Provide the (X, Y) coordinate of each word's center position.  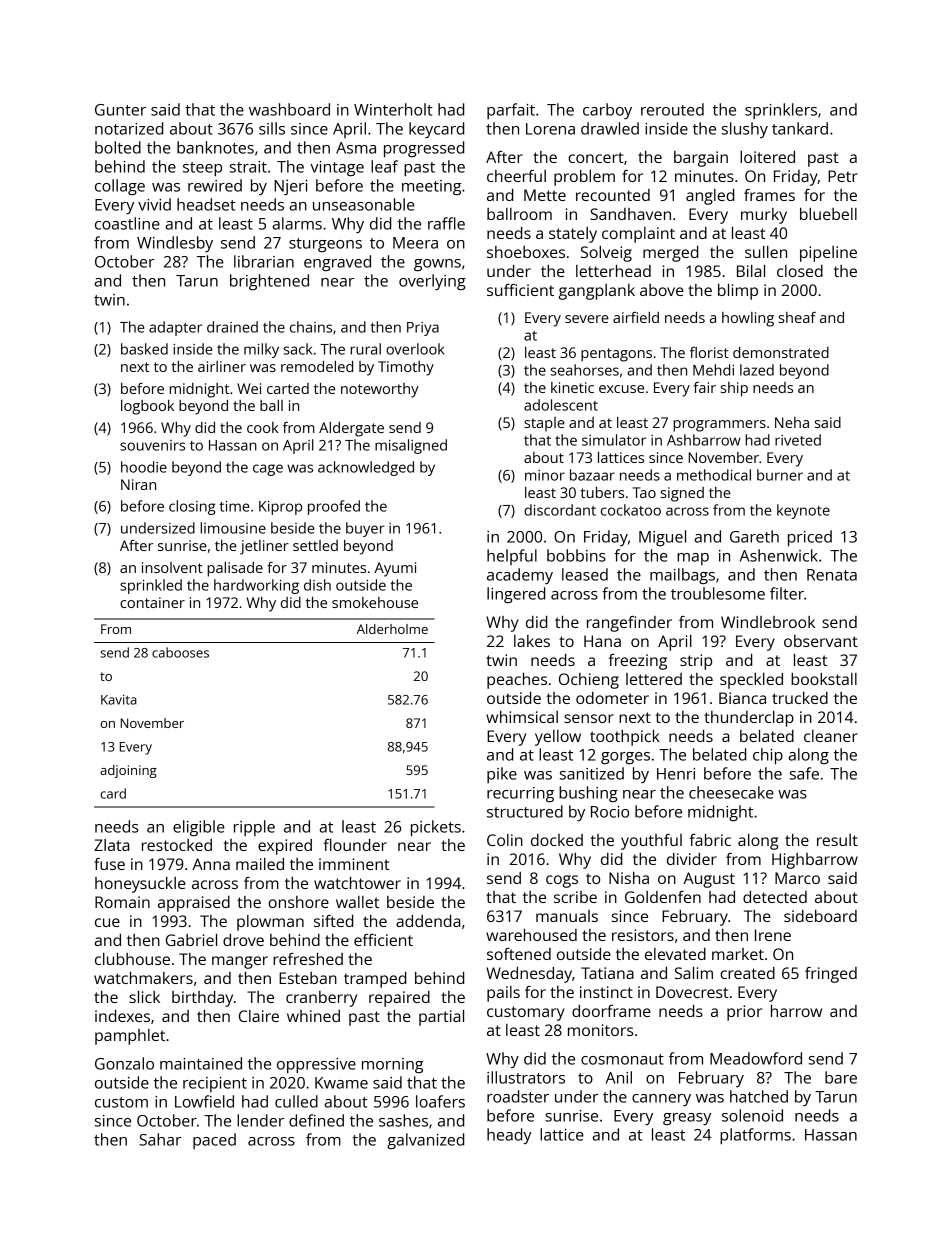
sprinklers (781, 111)
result (837, 840)
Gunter (120, 110)
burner (780, 475)
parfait (511, 111)
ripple (254, 828)
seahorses (584, 370)
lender (260, 1120)
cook (263, 427)
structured (525, 811)
